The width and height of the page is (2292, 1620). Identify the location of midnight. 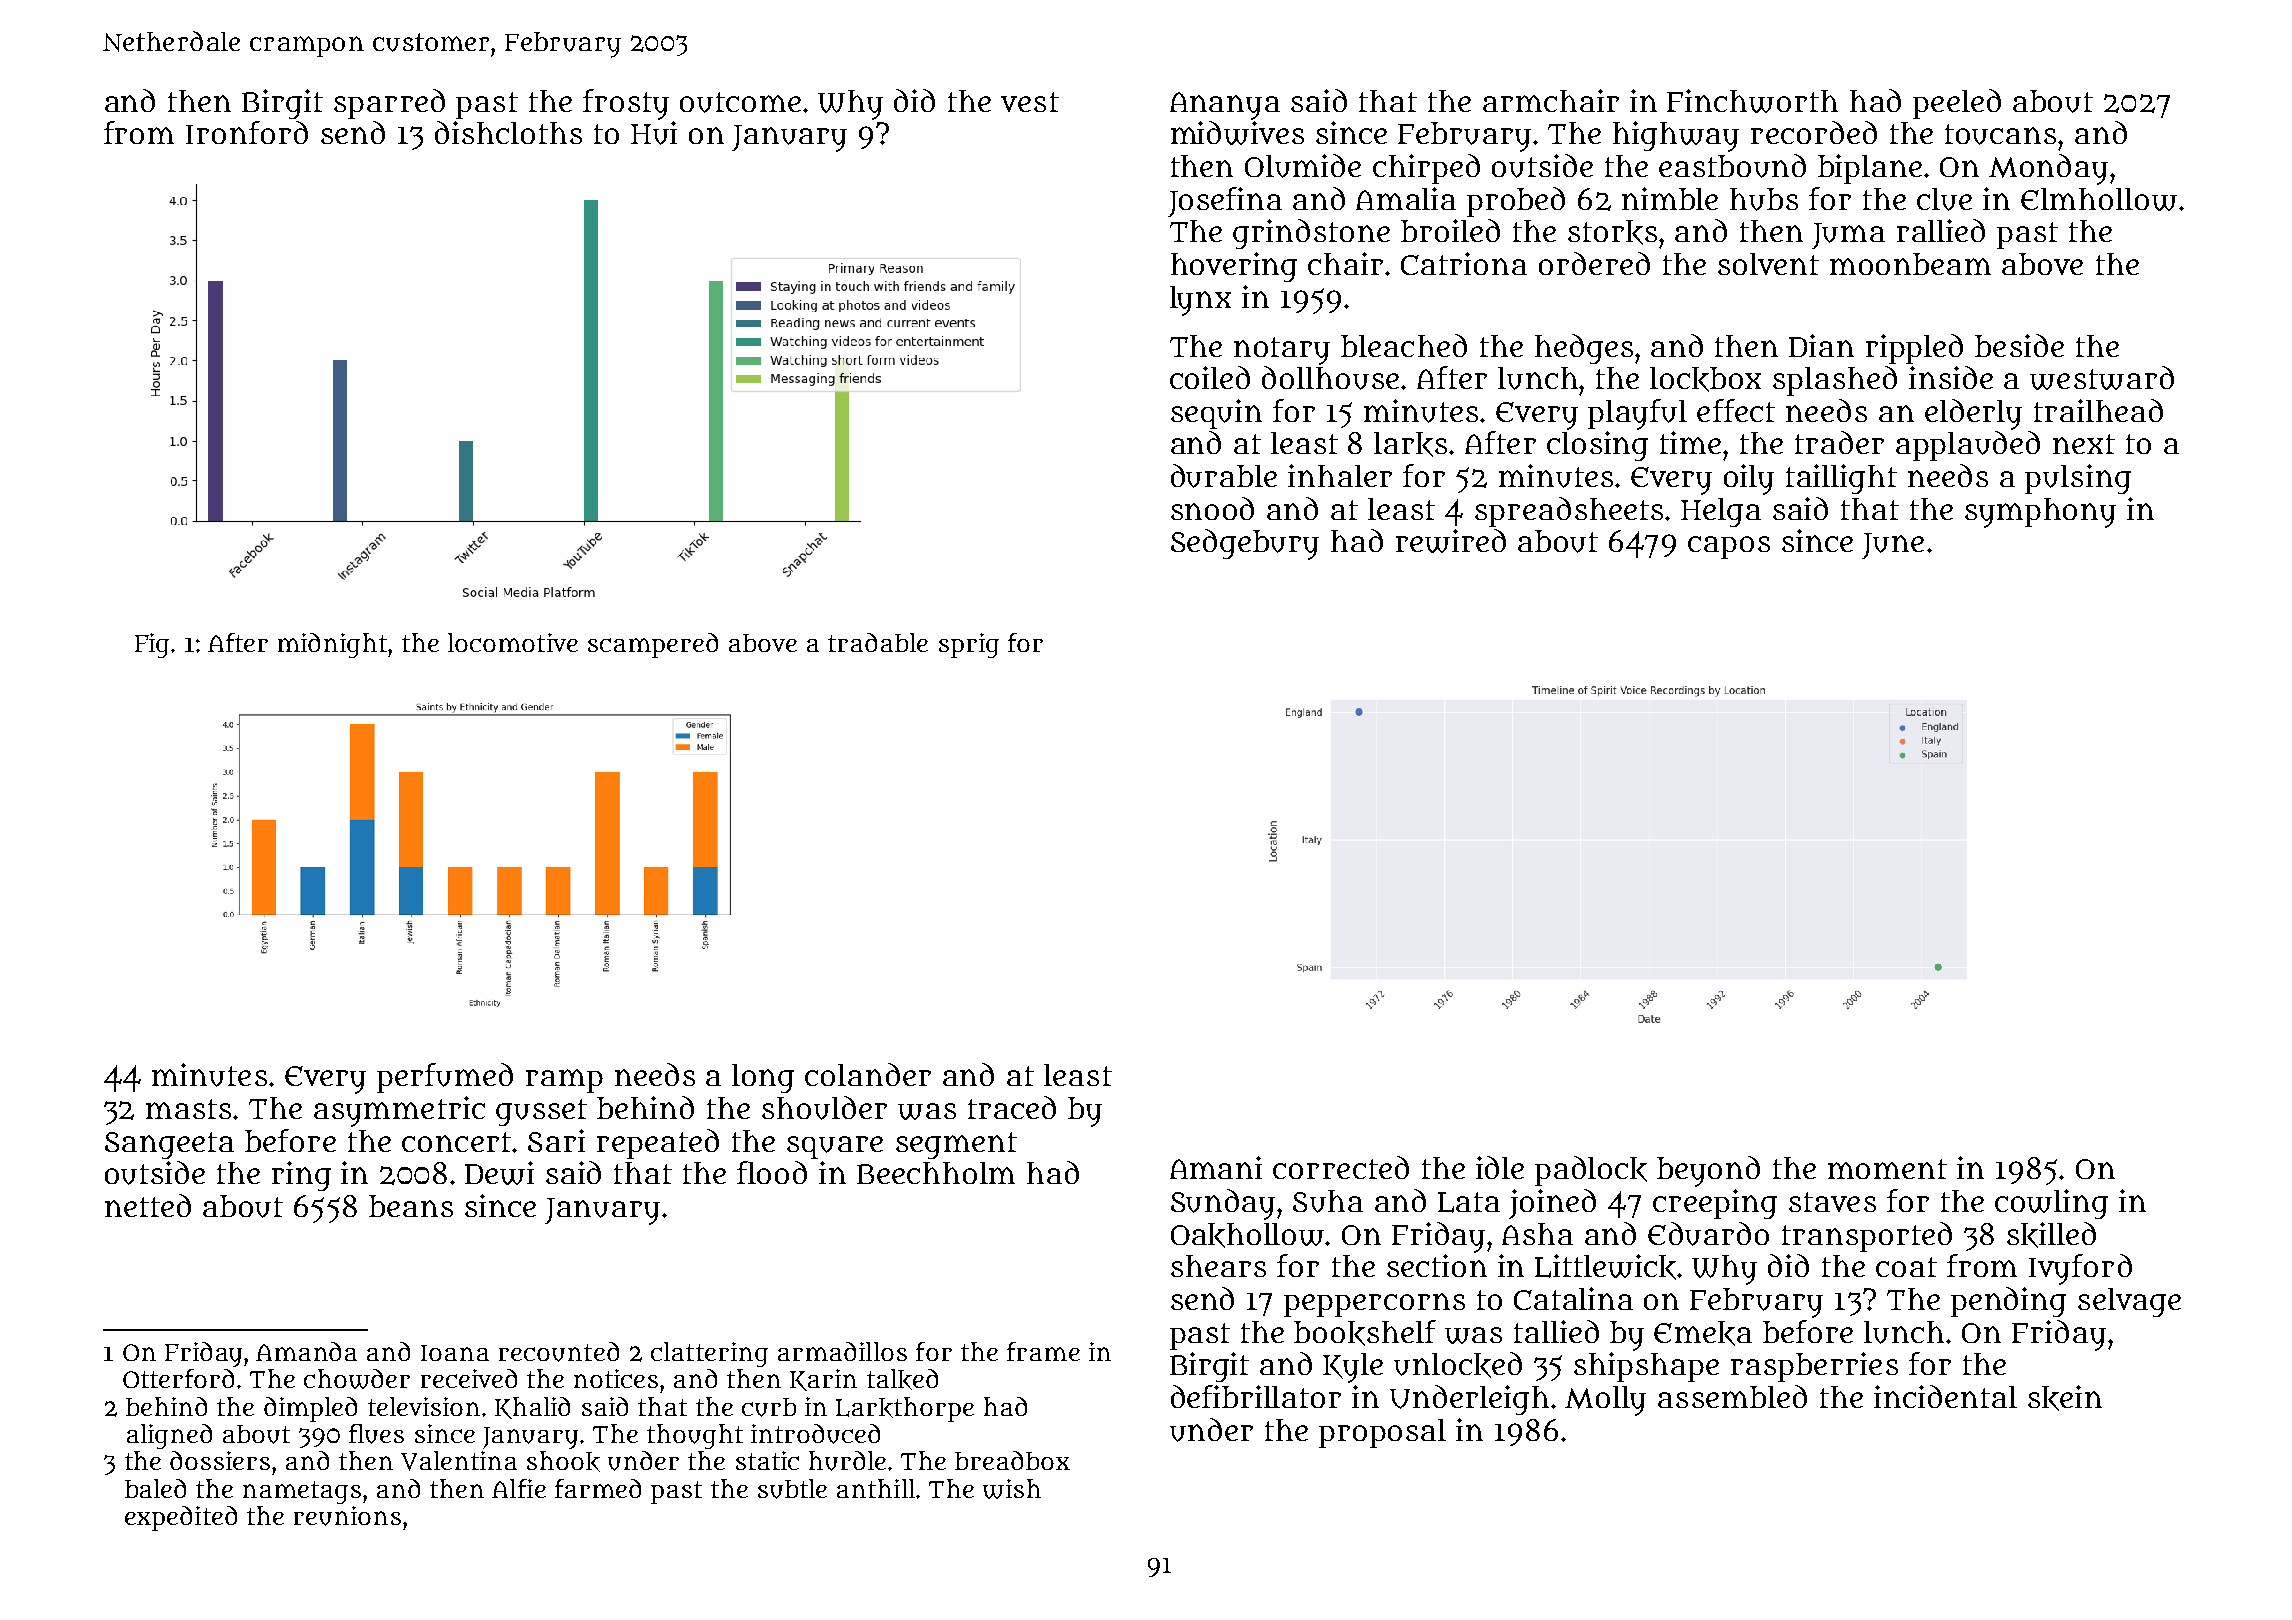
(332, 645).
